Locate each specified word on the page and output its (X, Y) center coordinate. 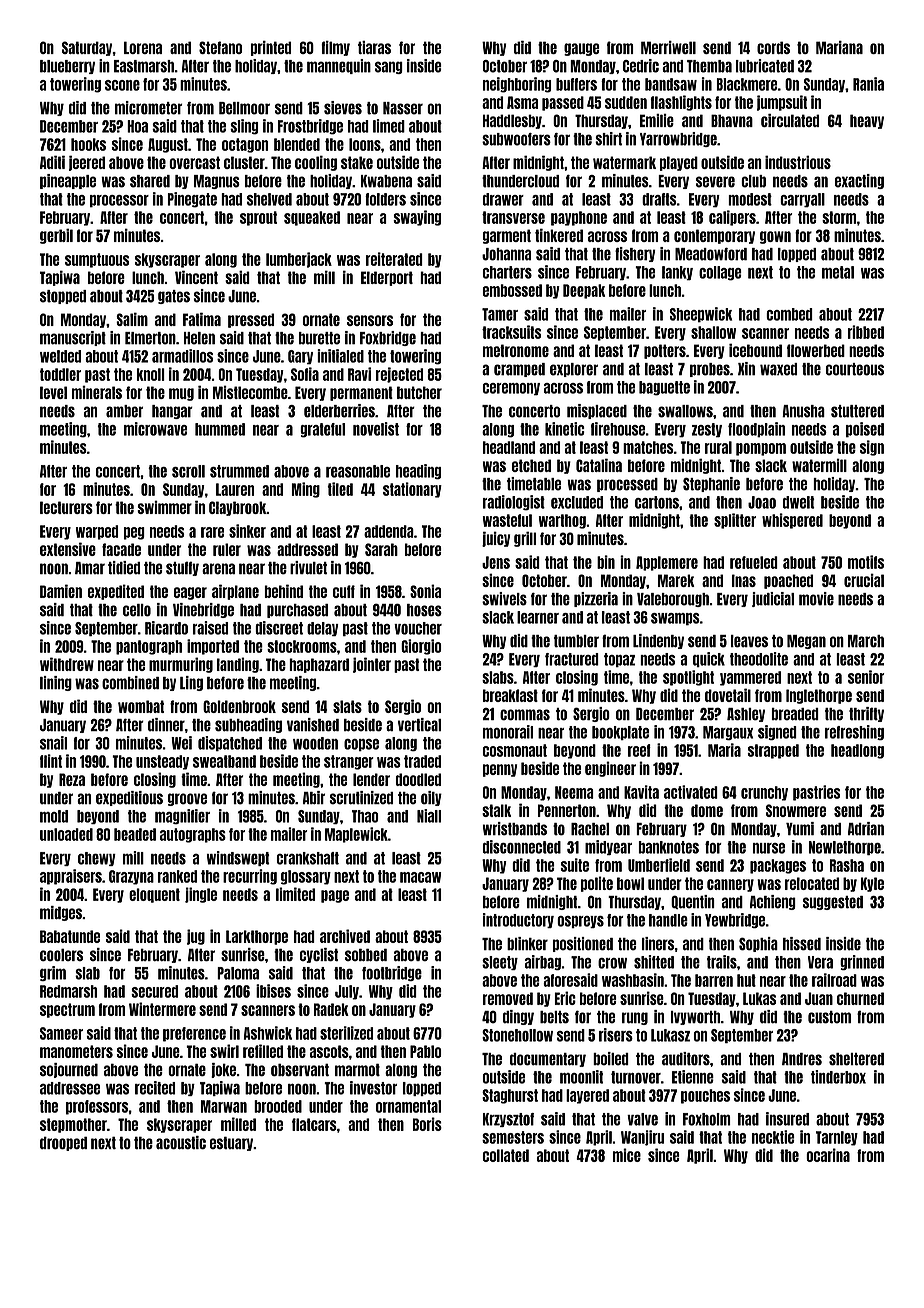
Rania (868, 84)
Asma (522, 102)
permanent (361, 393)
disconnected (522, 847)
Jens (496, 562)
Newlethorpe (845, 848)
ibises (273, 991)
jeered (87, 163)
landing (238, 665)
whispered (792, 521)
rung (635, 1018)
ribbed (866, 332)
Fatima (202, 319)
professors (97, 1107)
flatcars (314, 1124)
